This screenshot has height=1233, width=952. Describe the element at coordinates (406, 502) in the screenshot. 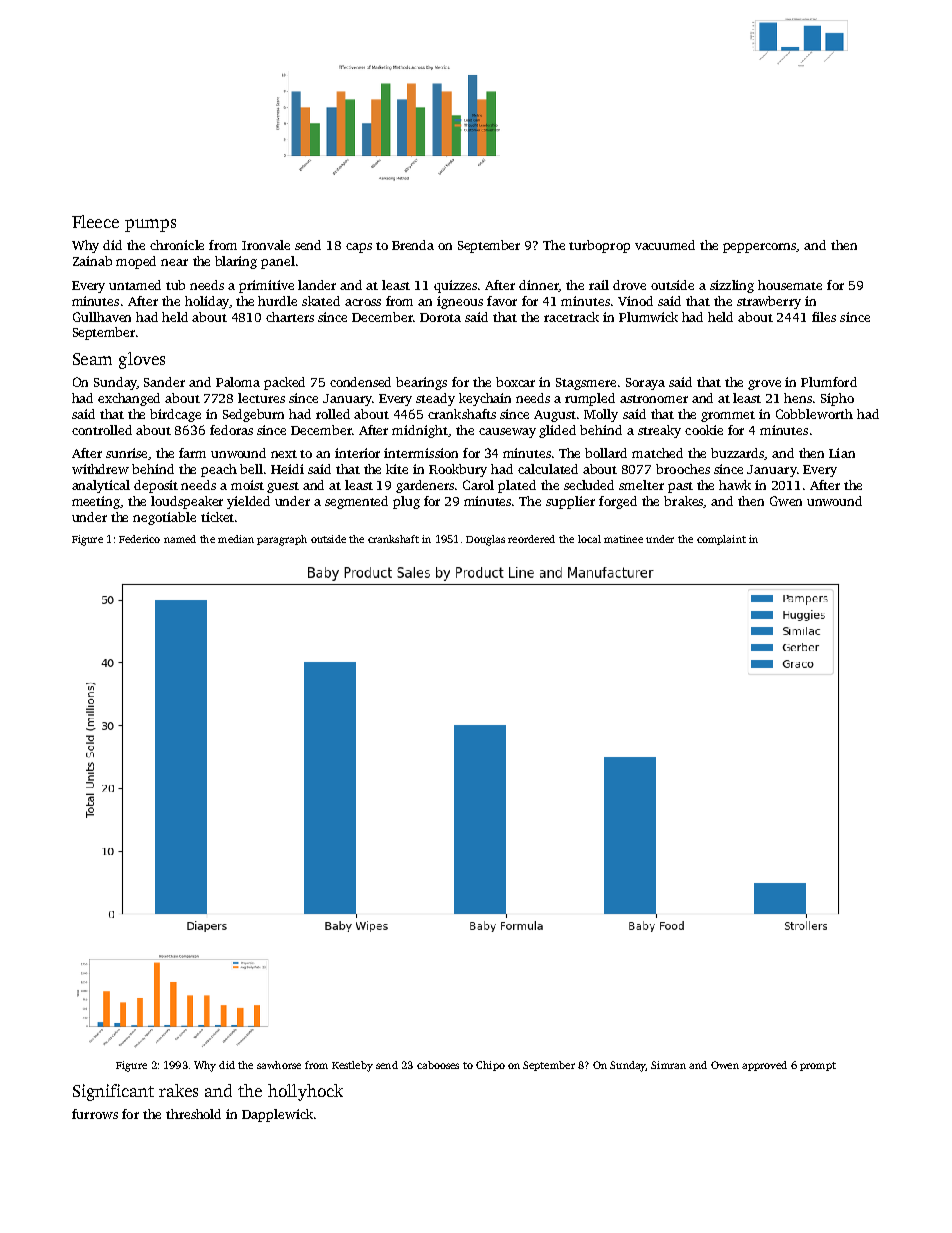

I see `plug` at that location.
